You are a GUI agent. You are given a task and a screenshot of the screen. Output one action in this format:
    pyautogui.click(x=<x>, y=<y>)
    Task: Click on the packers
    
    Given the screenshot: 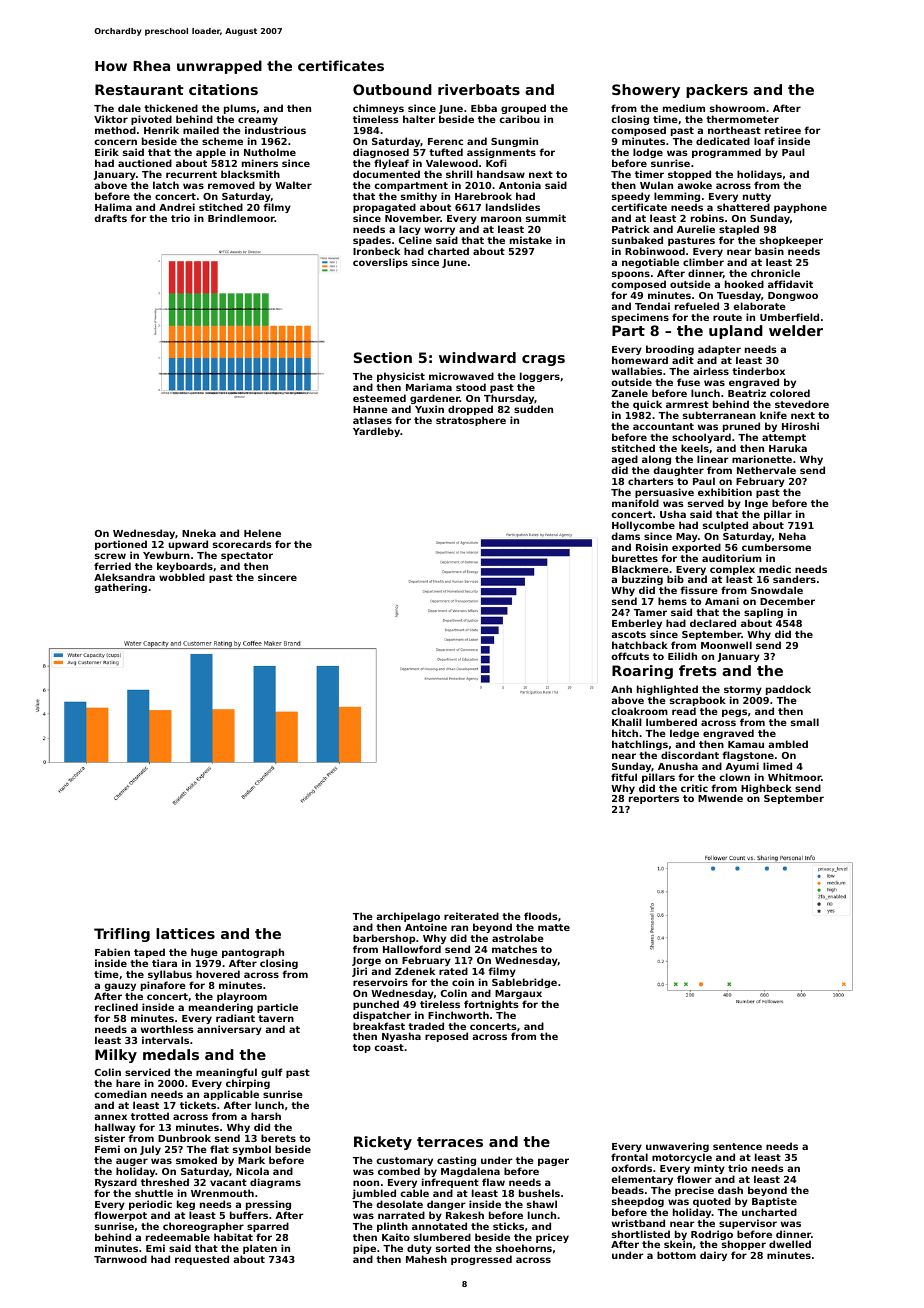 What is the action you would take?
    pyautogui.click(x=717, y=91)
